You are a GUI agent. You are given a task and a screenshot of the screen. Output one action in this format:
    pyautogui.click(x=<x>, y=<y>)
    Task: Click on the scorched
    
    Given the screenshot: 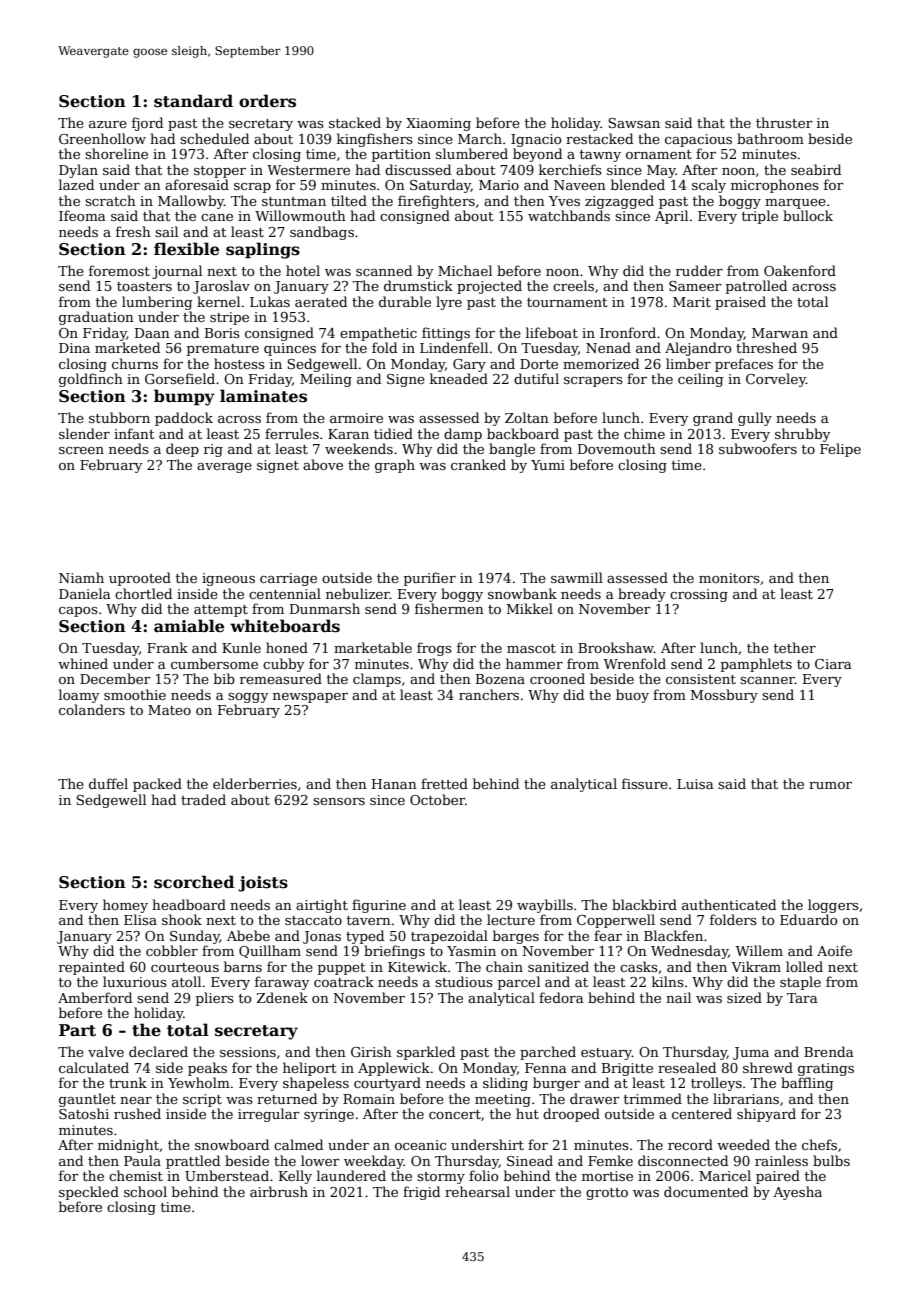 What is the action you would take?
    pyautogui.click(x=194, y=882)
